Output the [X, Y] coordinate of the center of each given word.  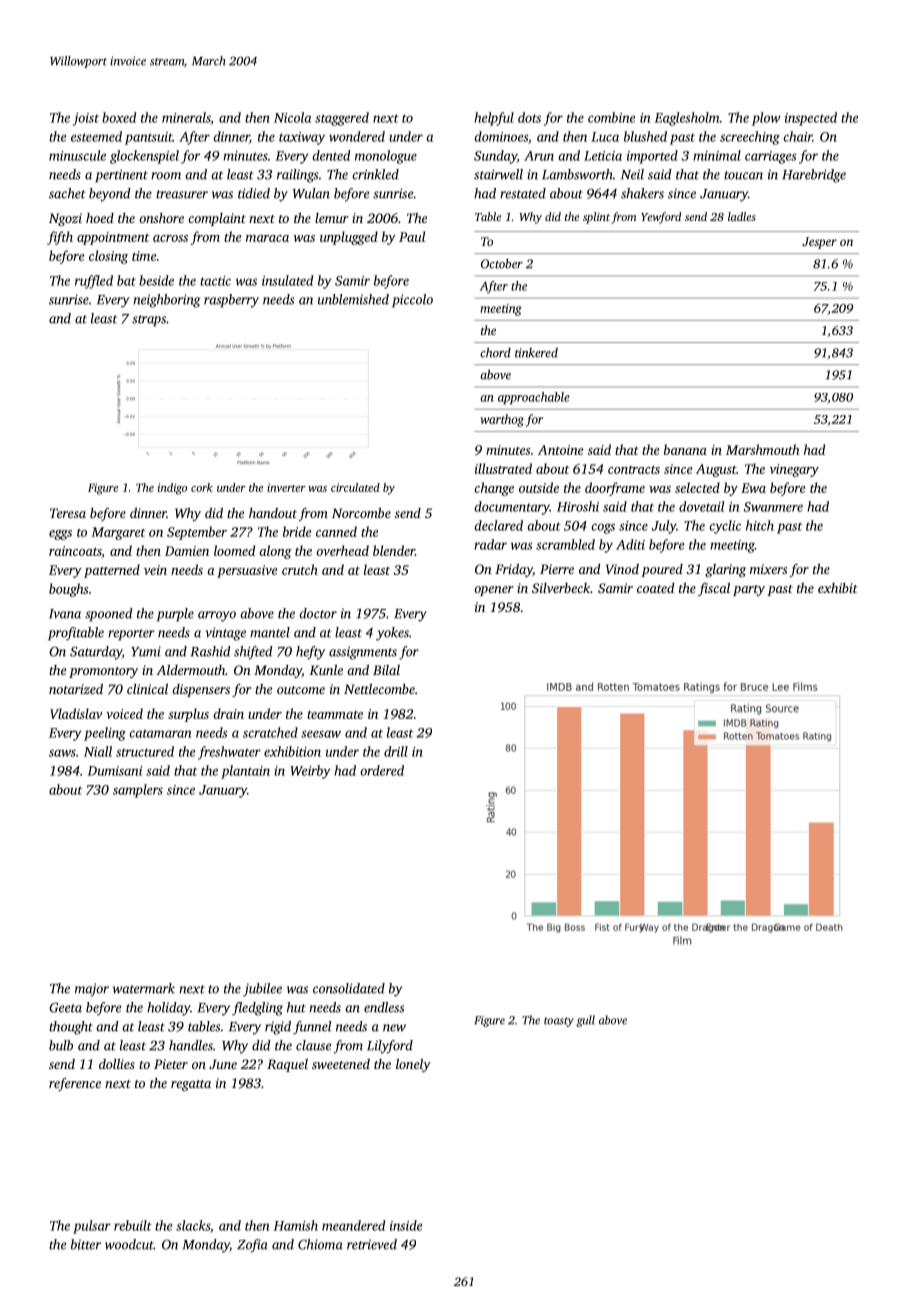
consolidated [349, 988]
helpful [494, 119]
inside [406, 1225]
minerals [186, 118]
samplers [138, 791]
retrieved [372, 1244]
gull [585, 1021]
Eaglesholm [687, 119]
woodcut [129, 1244]
